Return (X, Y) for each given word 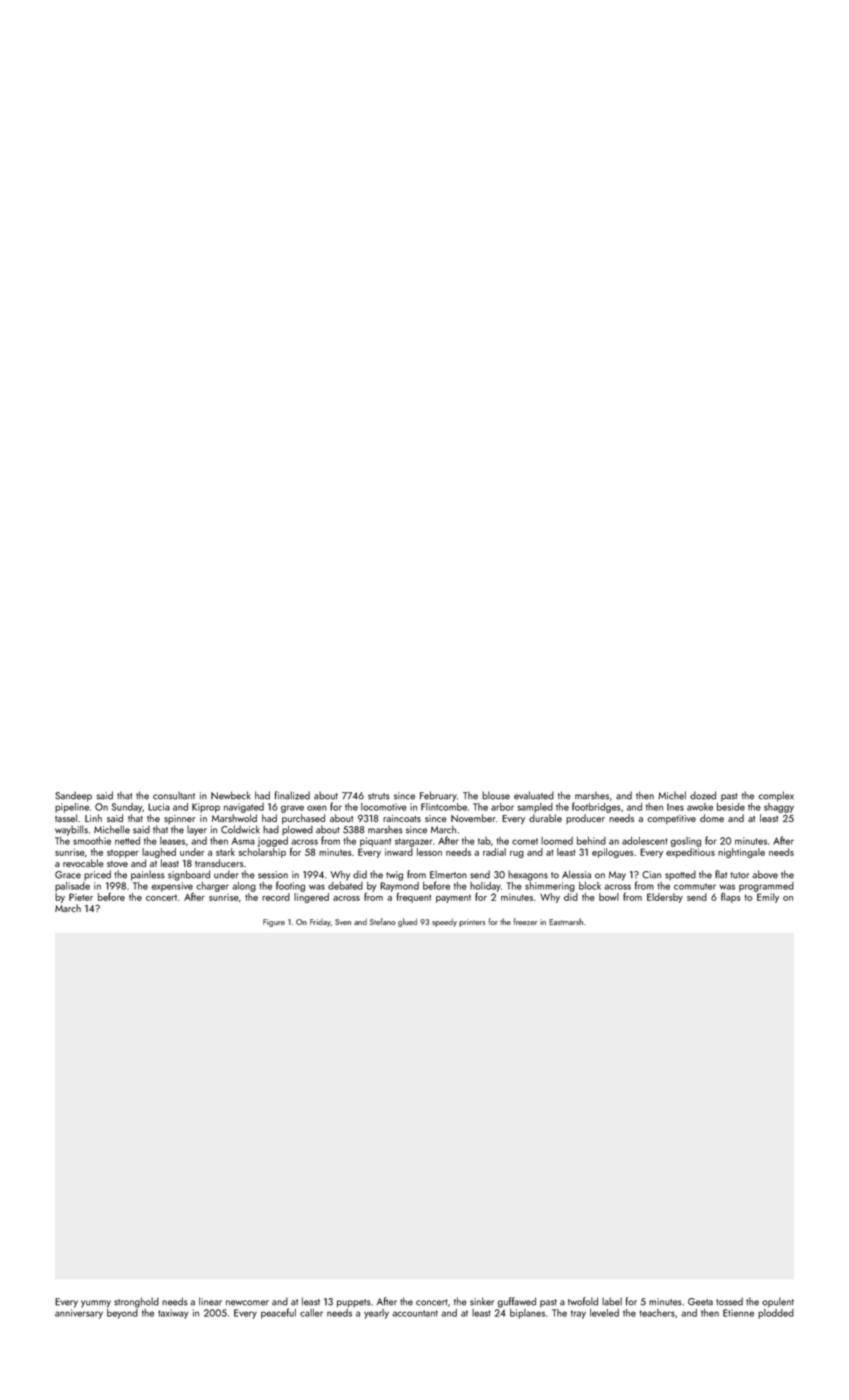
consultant (174, 795)
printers (472, 923)
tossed (729, 1301)
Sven (343, 922)
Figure (274, 923)
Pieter (81, 897)
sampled (535, 808)
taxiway (173, 1314)
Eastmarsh (566, 921)
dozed (703, 795)
